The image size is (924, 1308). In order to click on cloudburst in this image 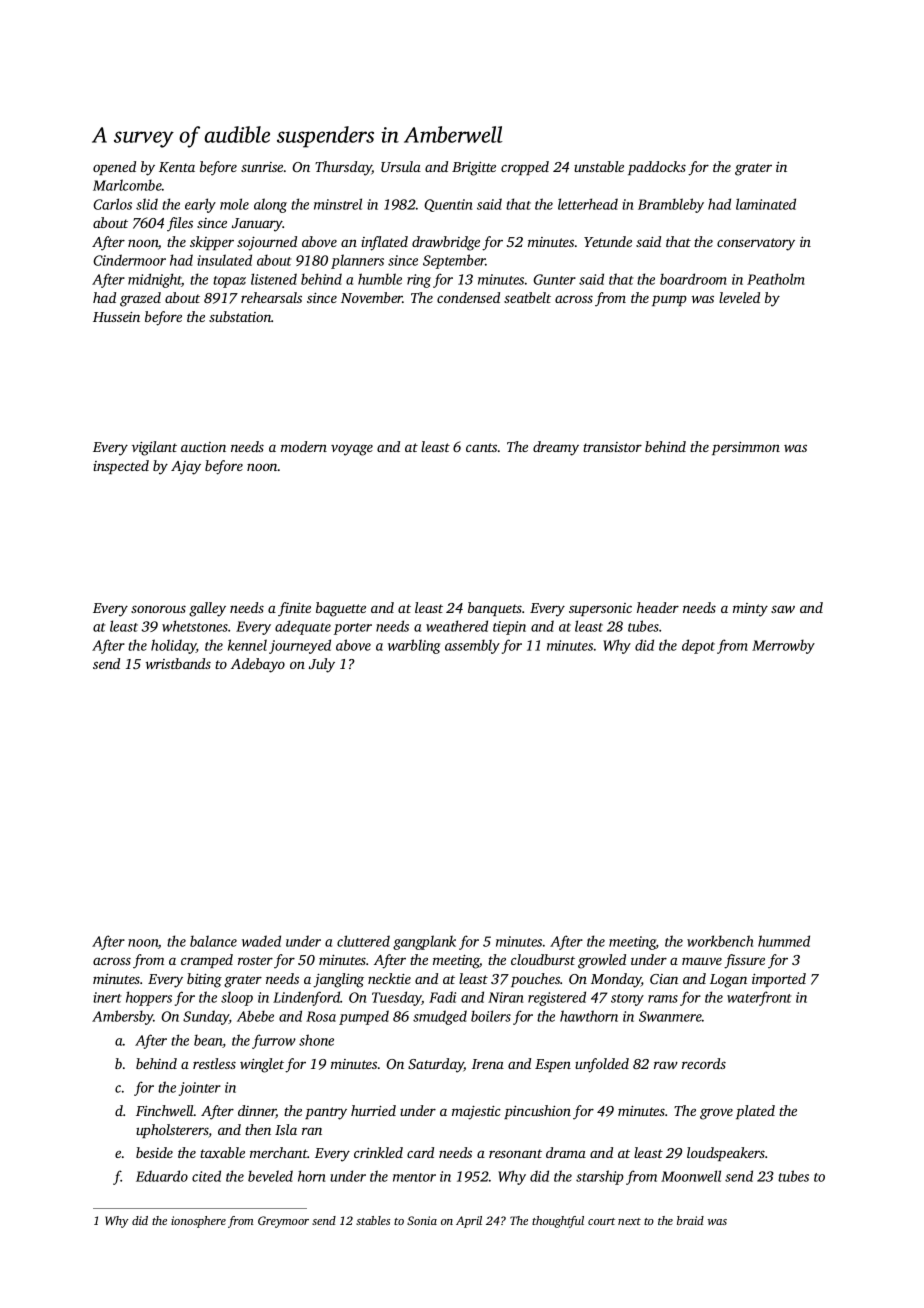, I will do `click(543, 959)`.
